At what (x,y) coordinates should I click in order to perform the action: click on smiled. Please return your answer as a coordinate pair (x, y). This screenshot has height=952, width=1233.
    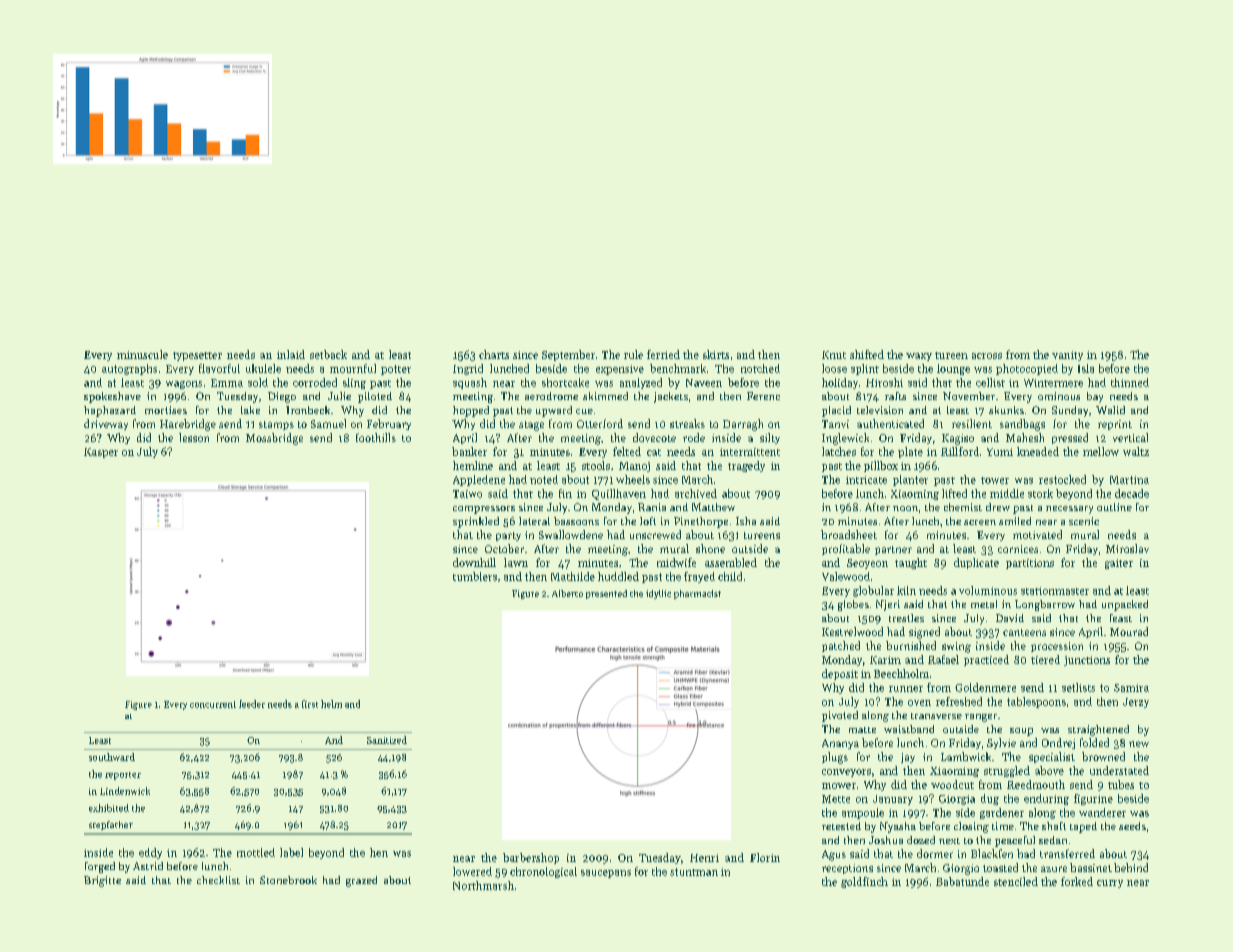
    Looking at the image, I should click on (1015, 521).
